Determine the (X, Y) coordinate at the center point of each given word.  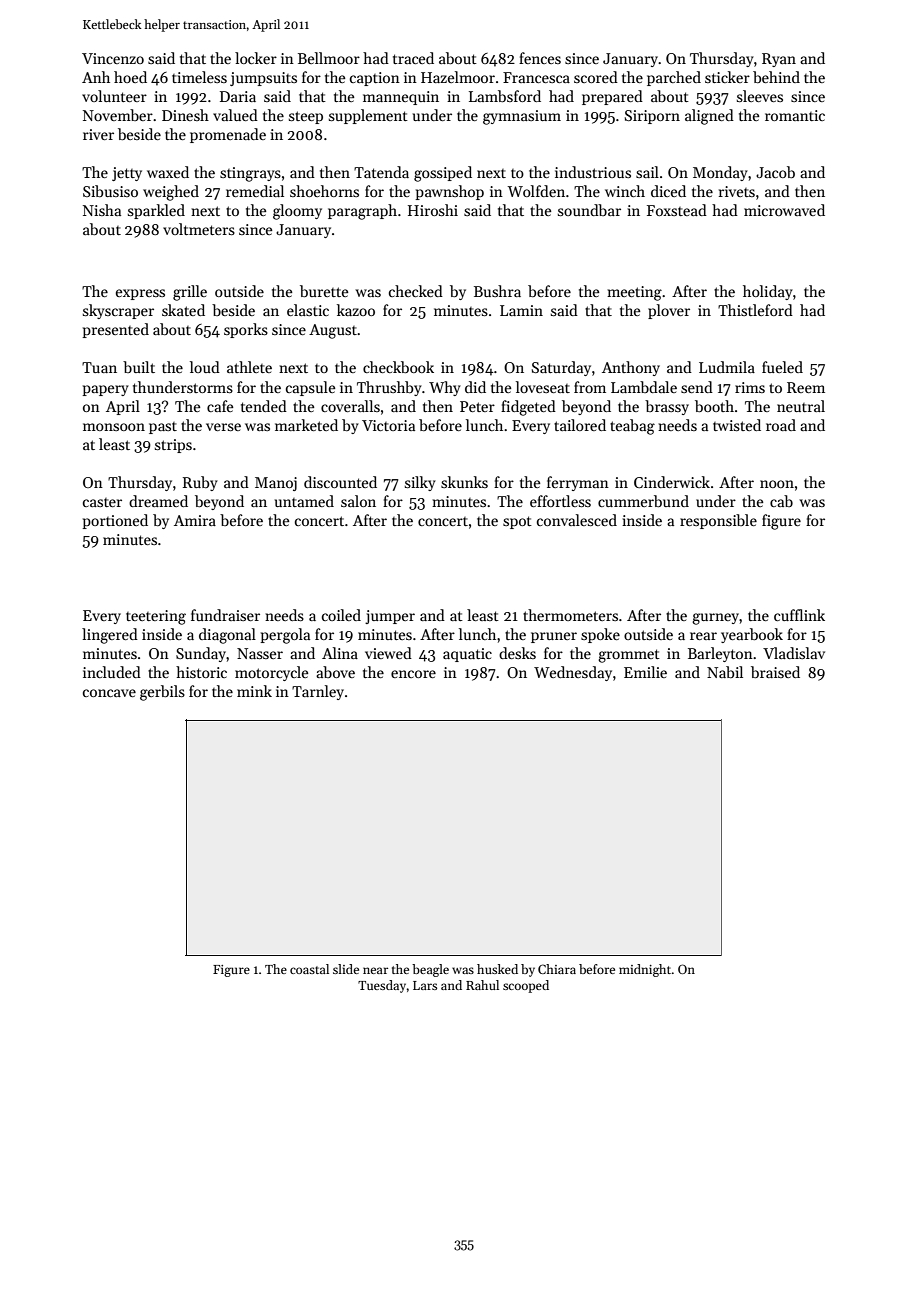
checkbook (398, 367)
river (98, 134)
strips (173, 446)
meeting (634, 293)
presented (115, 330)
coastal (309, 969)
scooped (526, 986)
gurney (715, 619)
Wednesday (573, 673)
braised (775, 672)
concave (109, 693)
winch (625, 191)
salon (358, 501)
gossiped (443, 174)
